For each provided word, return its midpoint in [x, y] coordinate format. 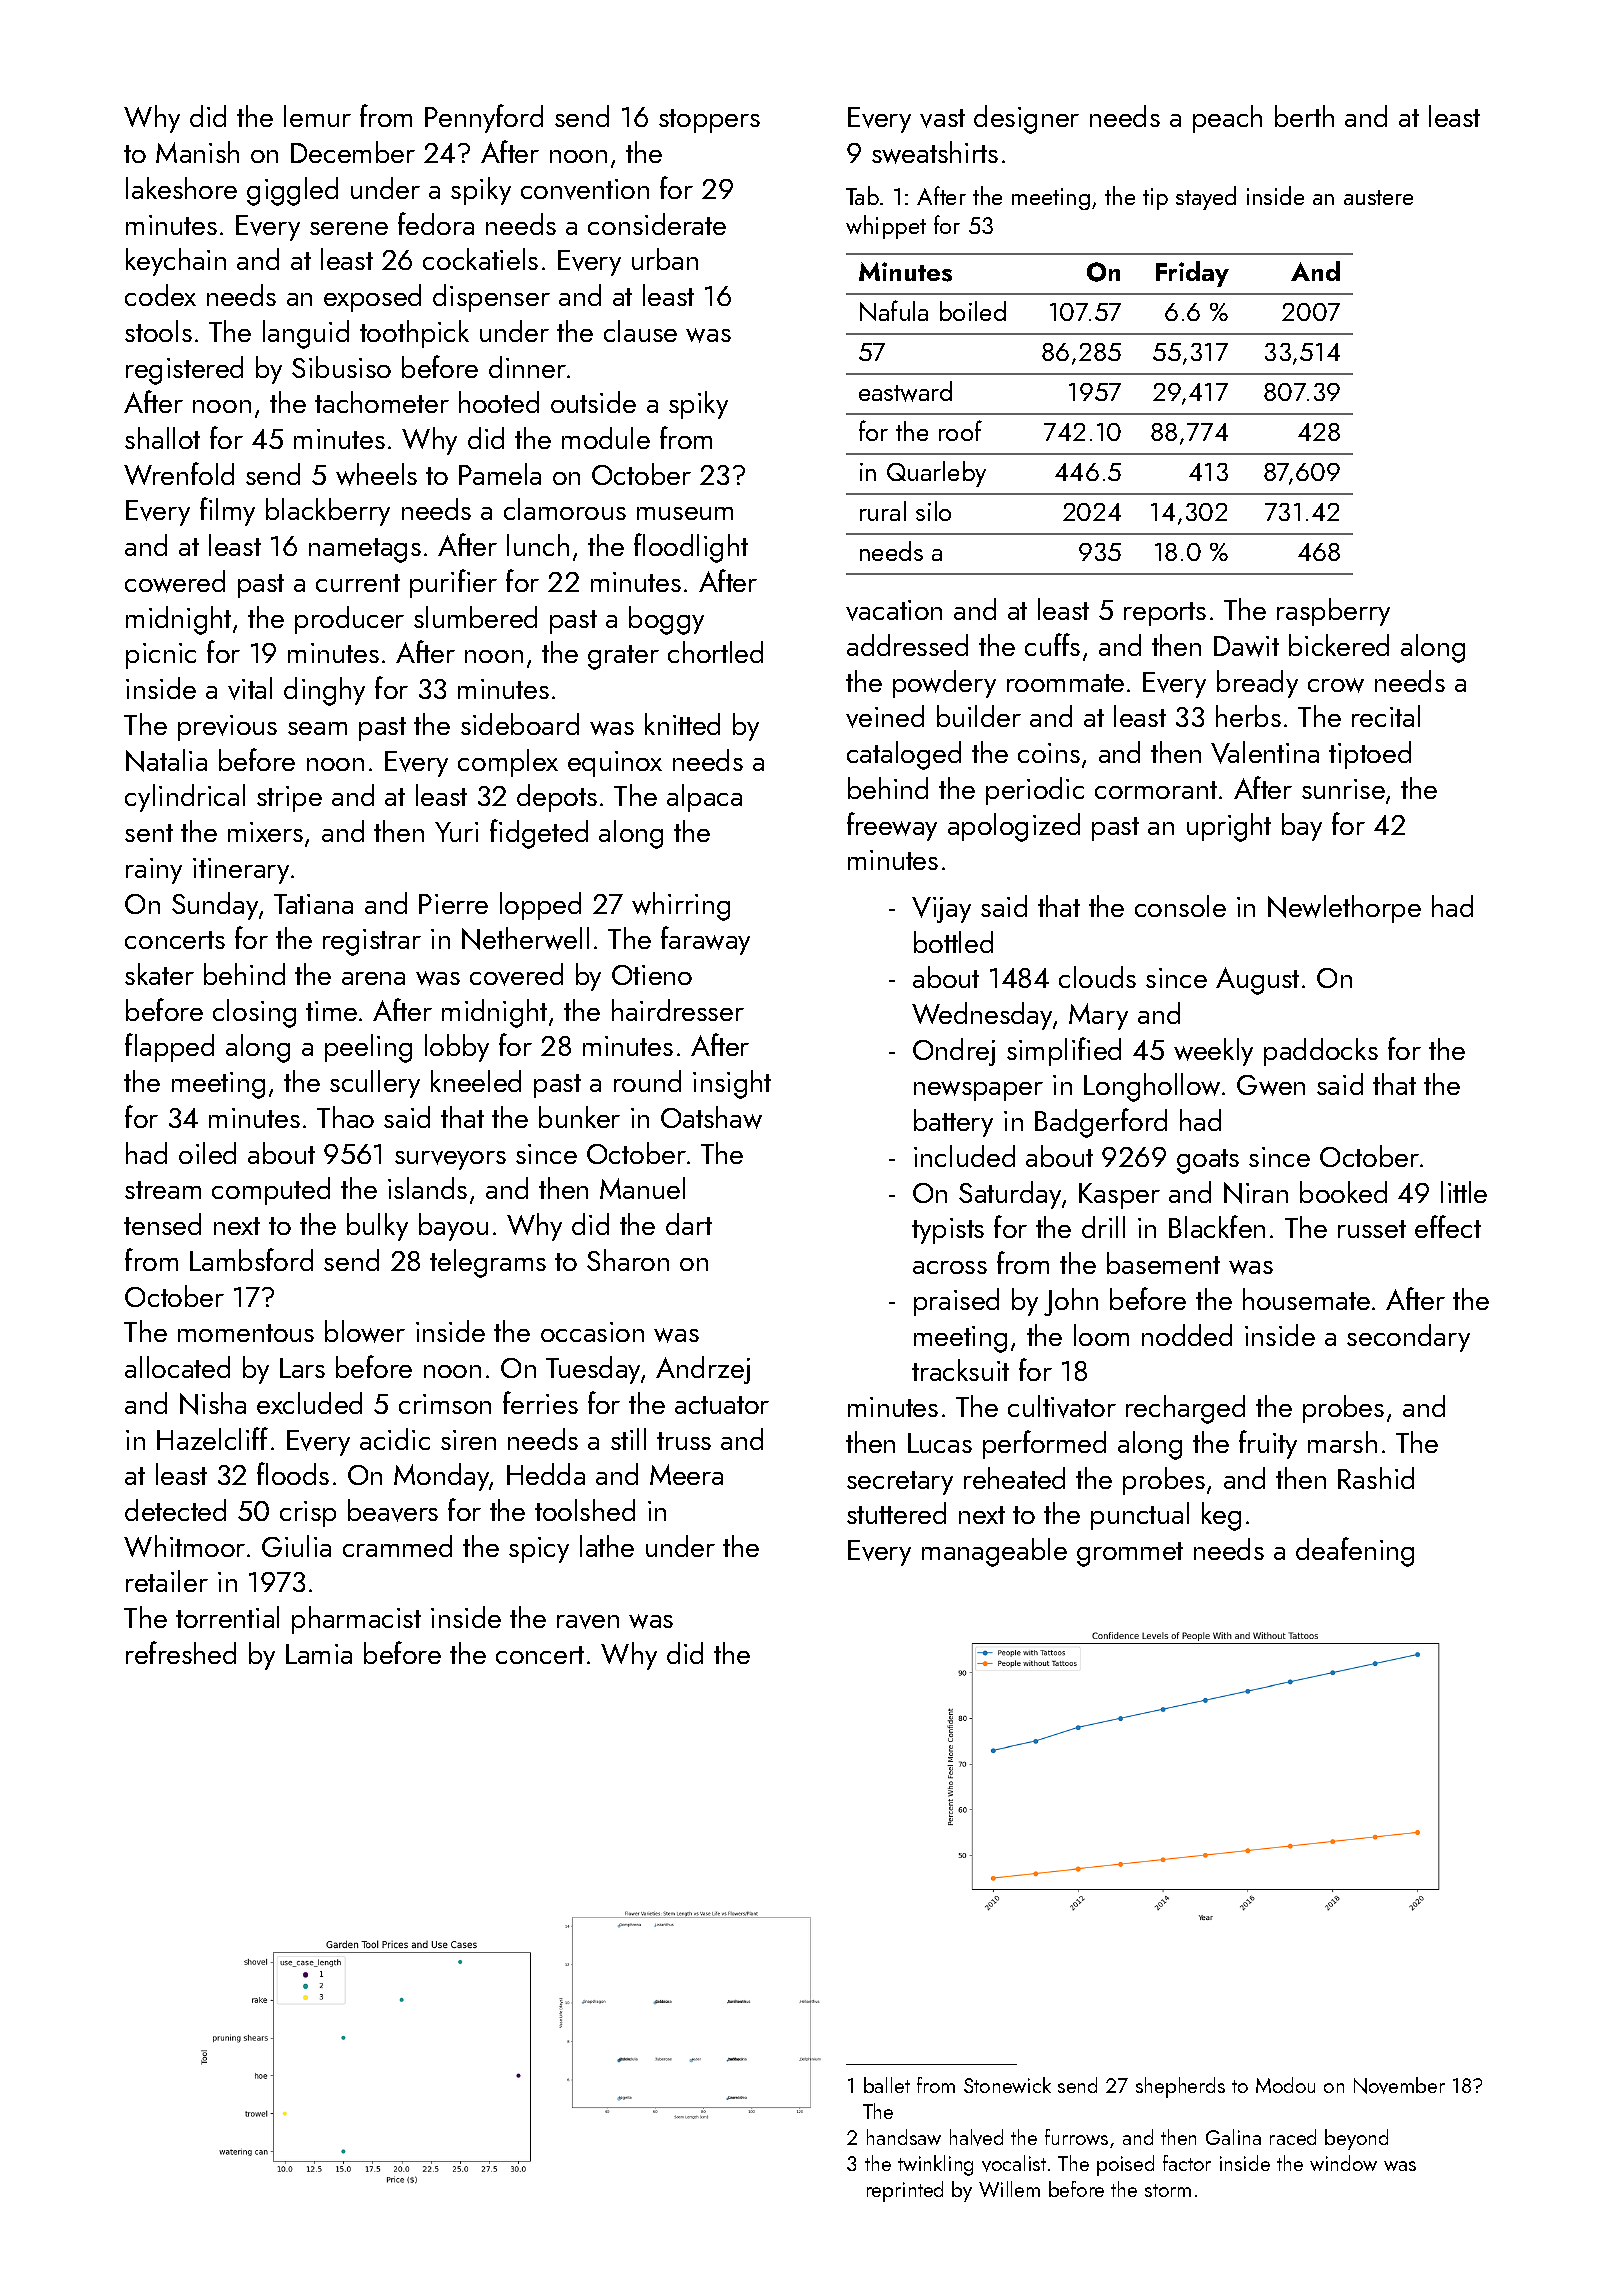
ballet [887, 2085]
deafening [1355, 1552]
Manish [197, 152]
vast [942, 118]
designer [1026, 119]
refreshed [181, 1652]
